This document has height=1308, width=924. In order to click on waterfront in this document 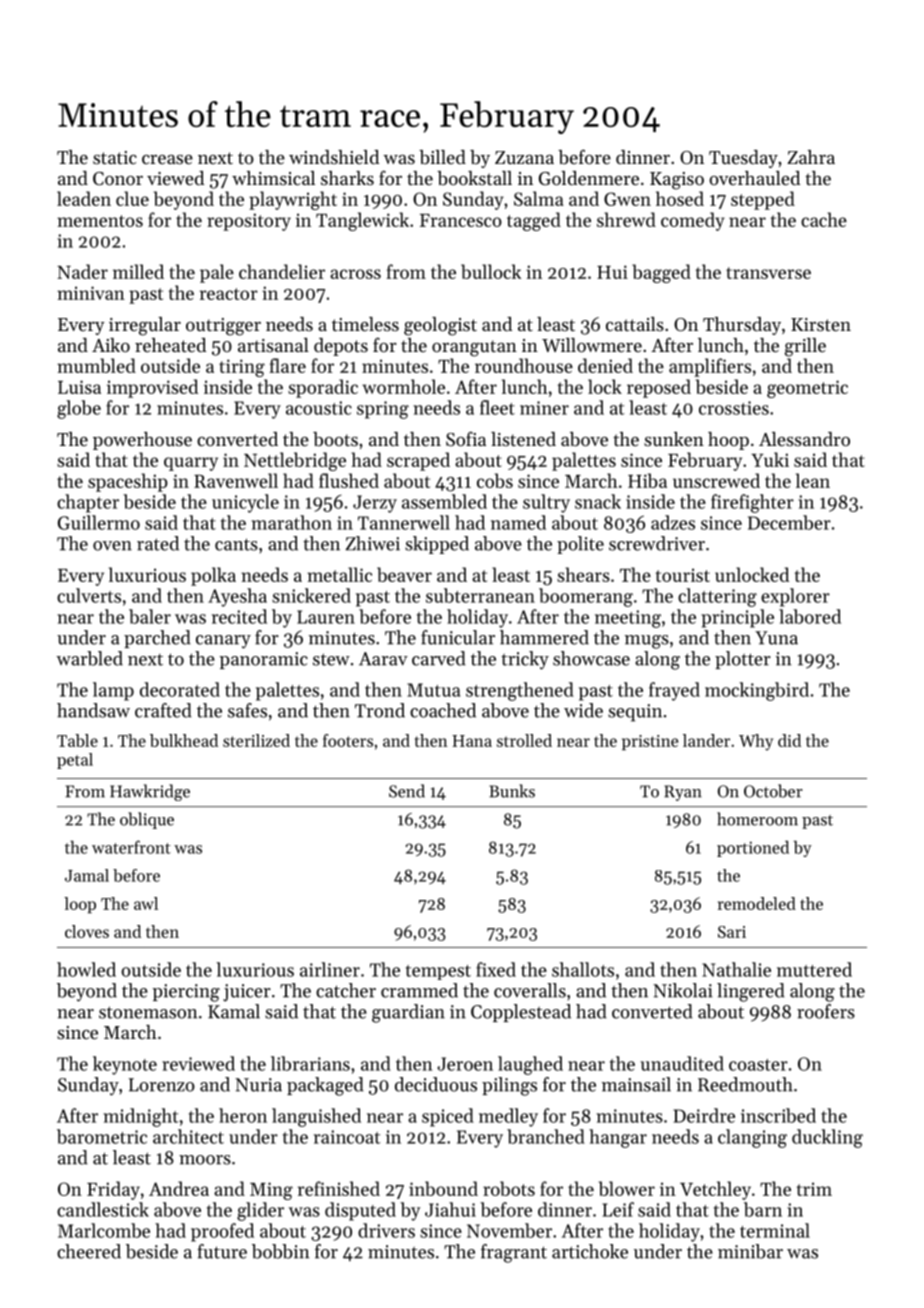, I will do `click(131, 847)`.
